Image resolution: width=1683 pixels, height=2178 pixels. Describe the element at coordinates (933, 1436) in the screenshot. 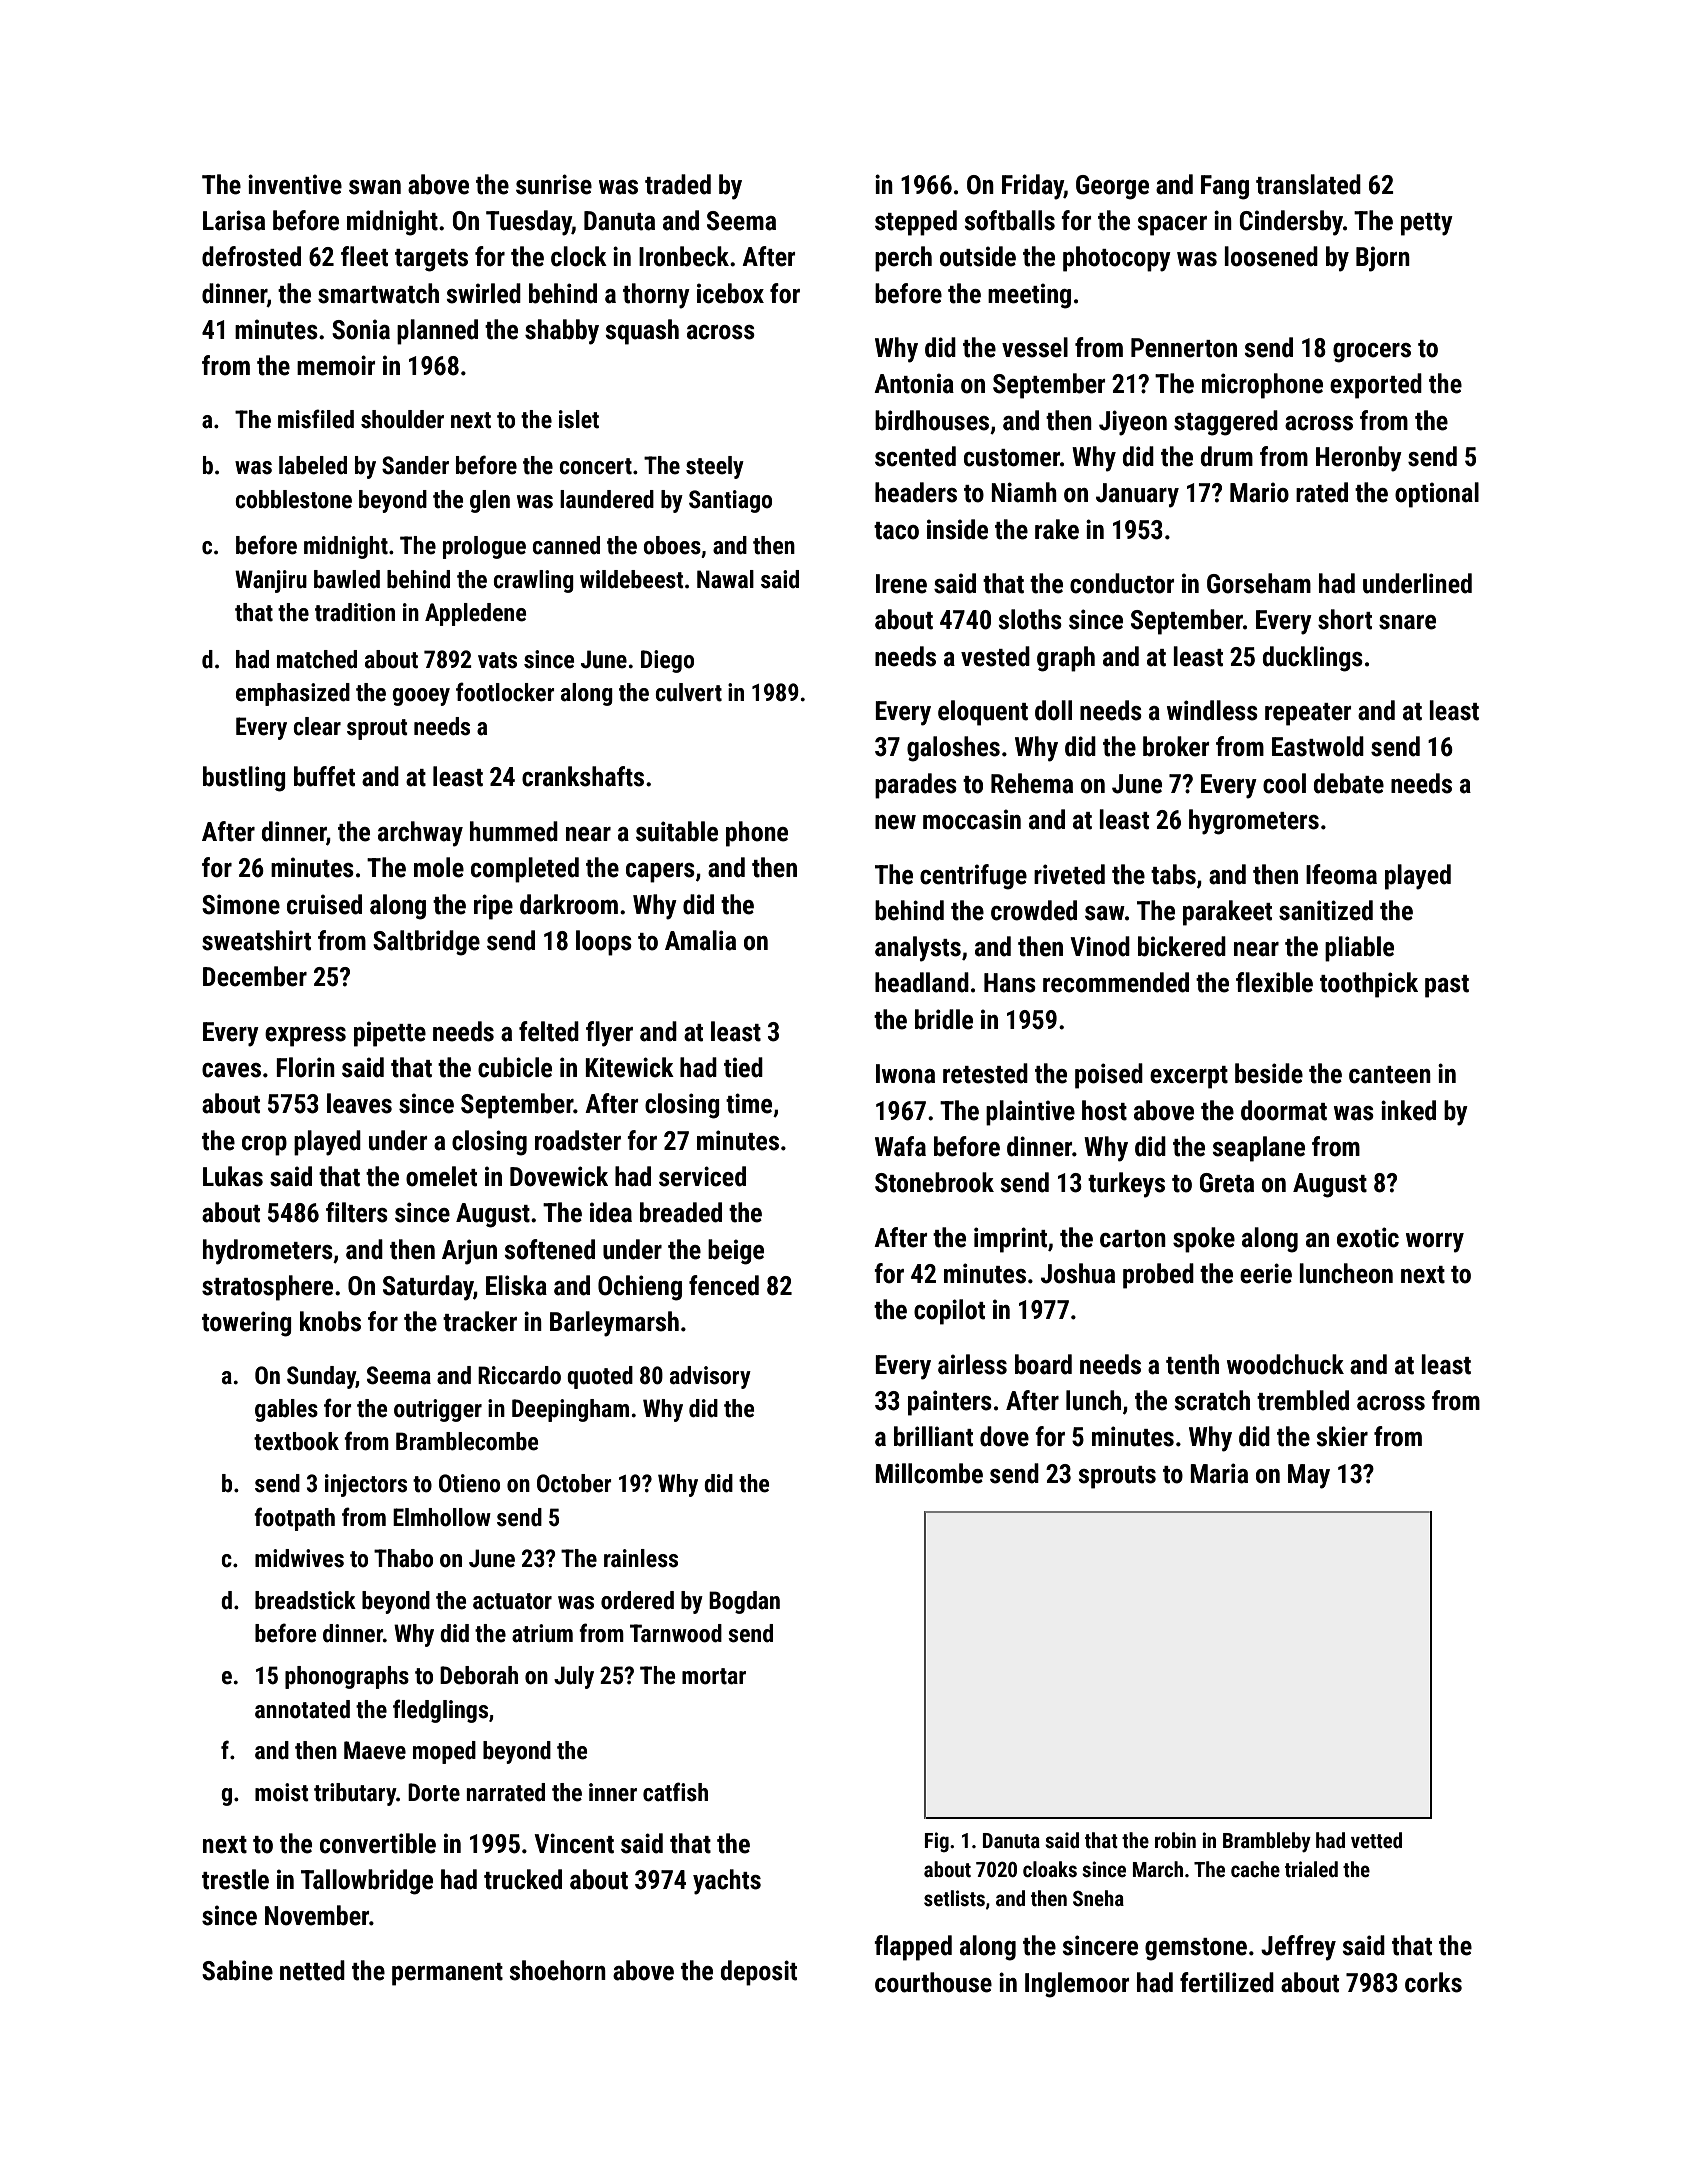

I see `brilliant` at that location.
